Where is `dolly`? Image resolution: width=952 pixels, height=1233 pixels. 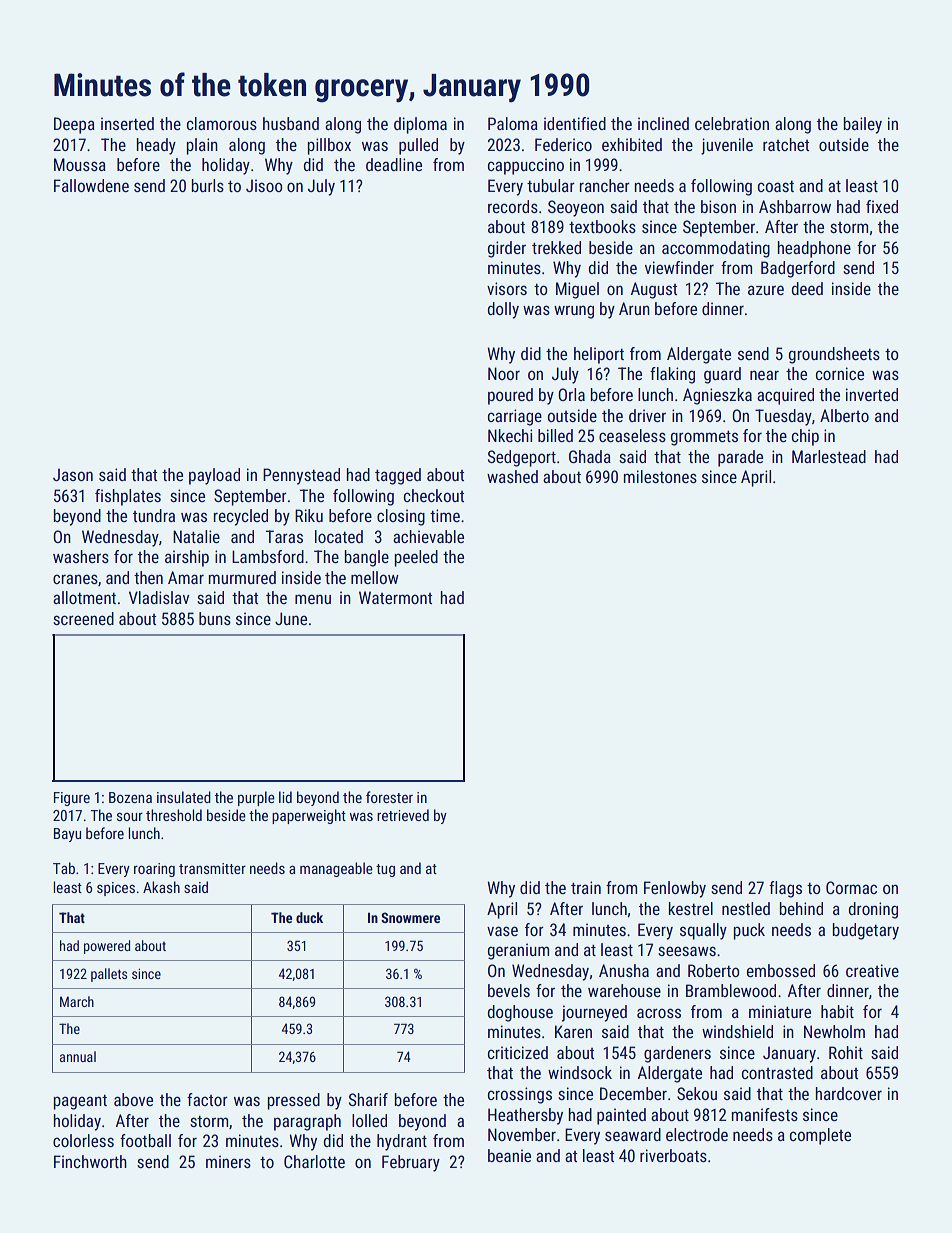 dolly is located at coordinates (503, 310).
